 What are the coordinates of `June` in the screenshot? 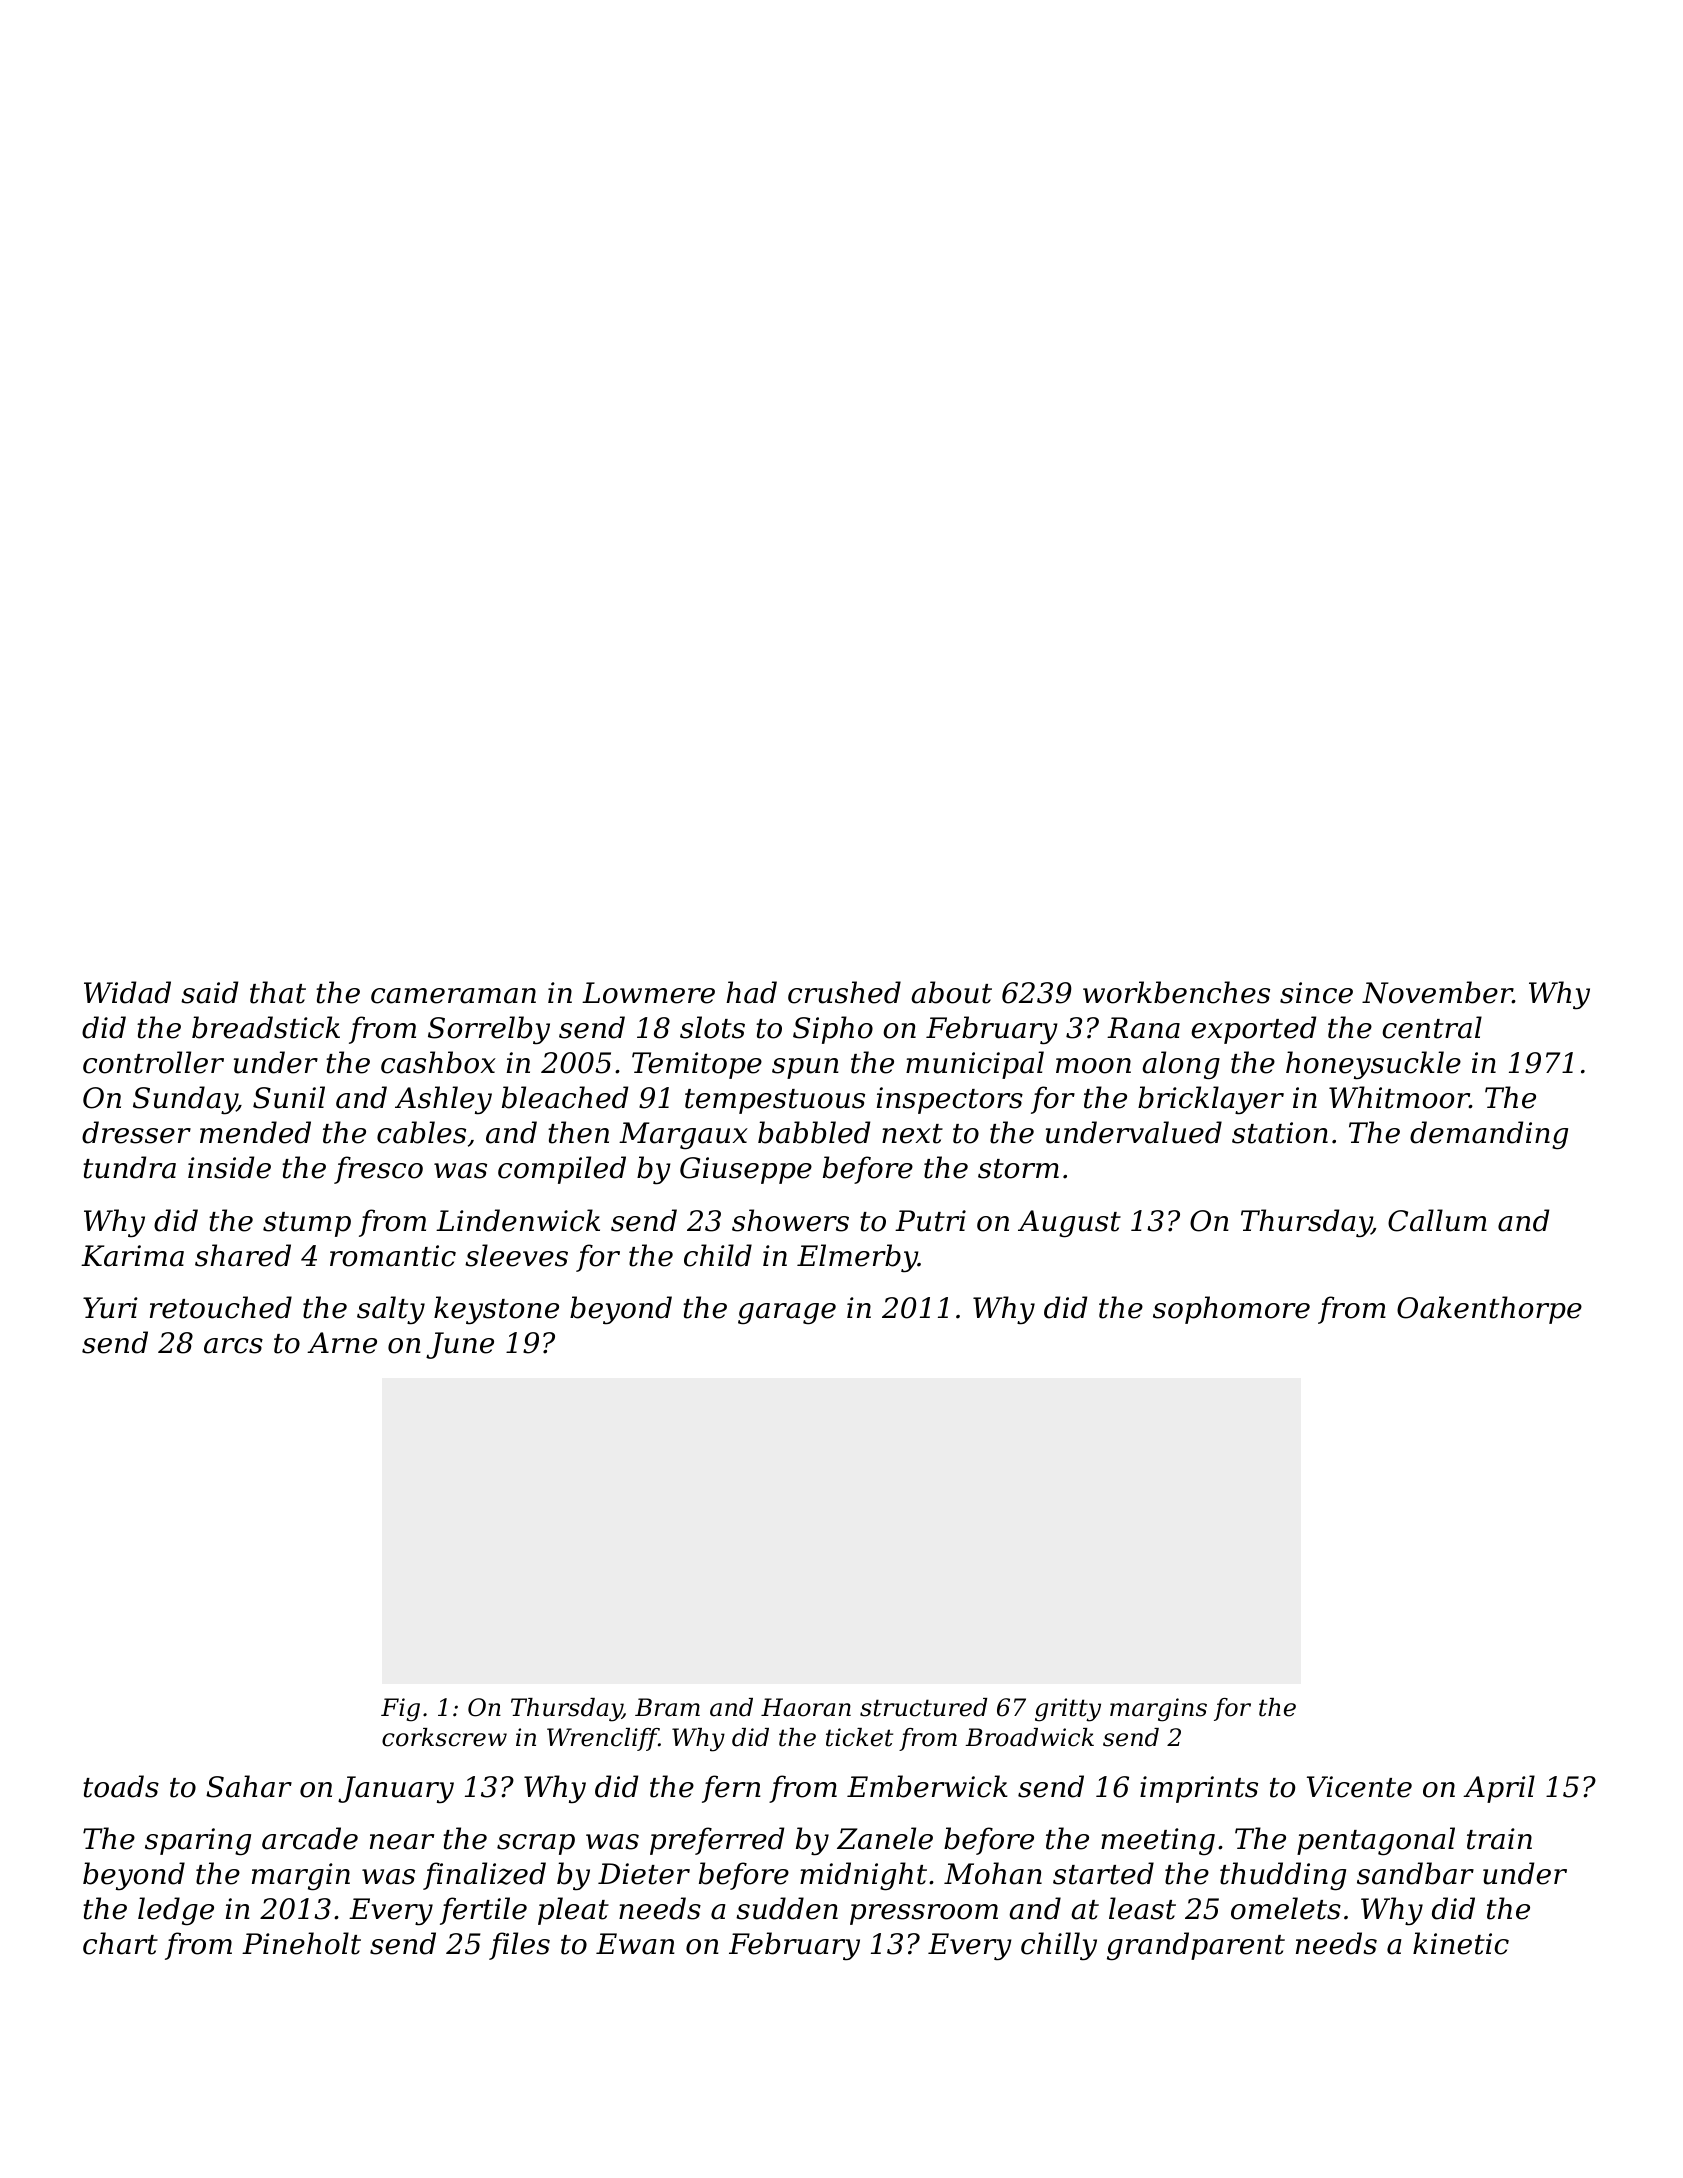 It's located at (460, 1345).
